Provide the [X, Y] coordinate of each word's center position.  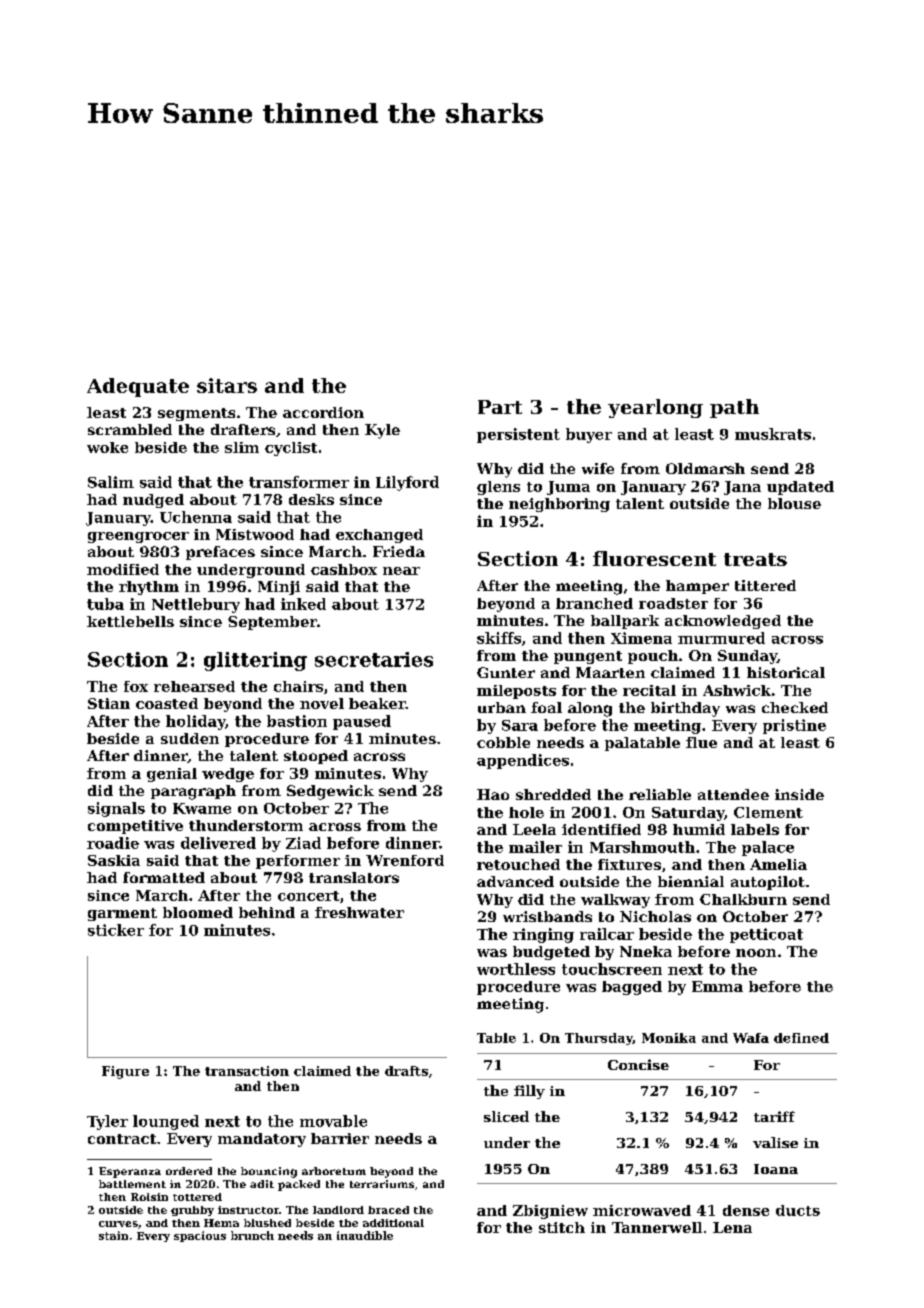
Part [500, 407]
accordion [323, 412]
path [734, 408]
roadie [113, 843]
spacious [200, 1236]
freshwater [359, 912]
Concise [638, 1064]
